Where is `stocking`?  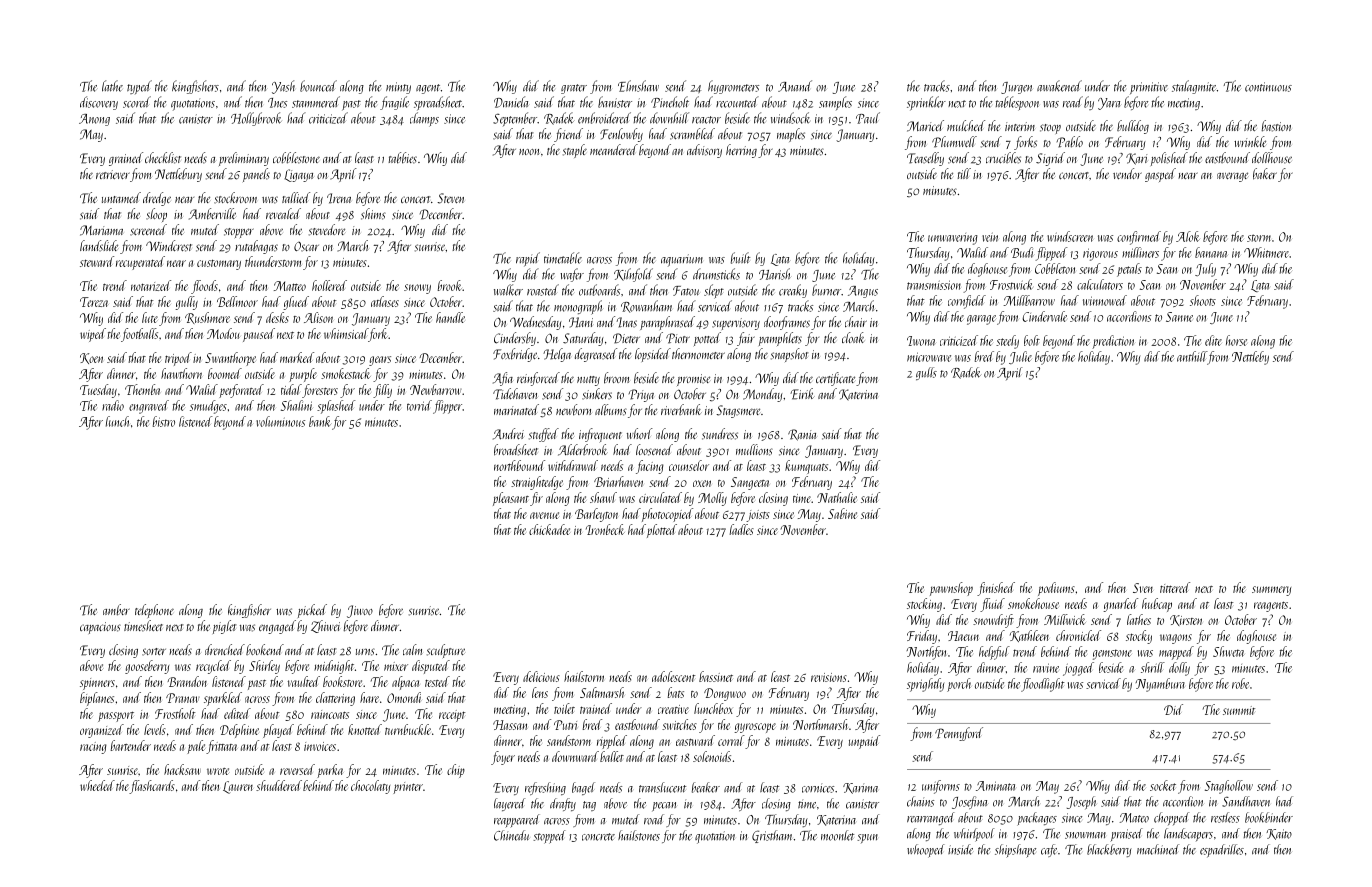 stocking is located at coordinates (924, 605).
